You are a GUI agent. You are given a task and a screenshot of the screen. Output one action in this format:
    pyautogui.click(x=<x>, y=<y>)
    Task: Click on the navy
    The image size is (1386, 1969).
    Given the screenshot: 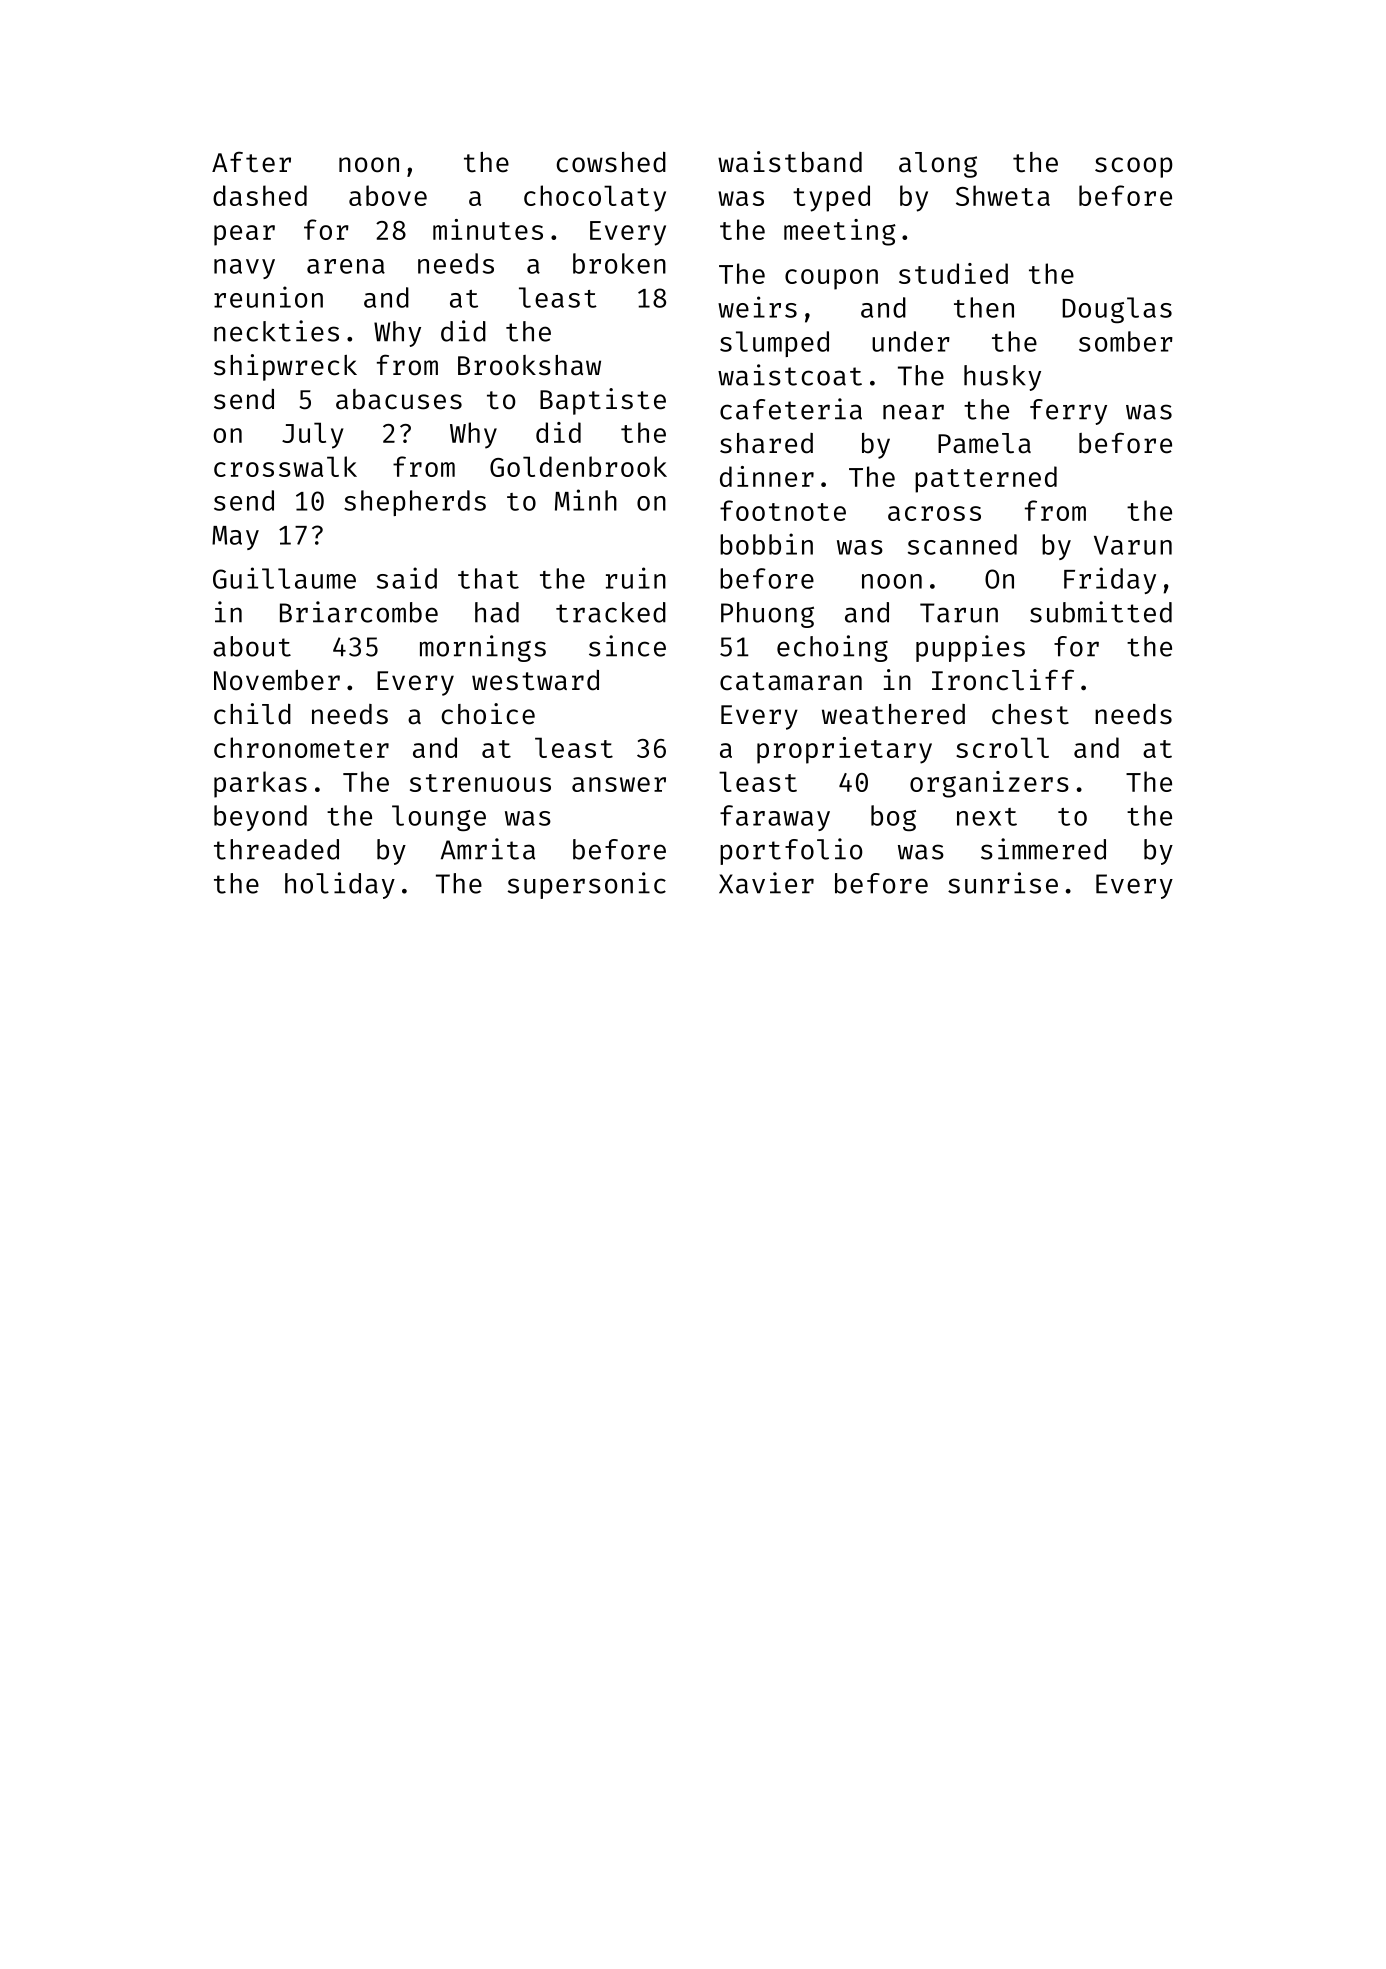 What is the action you would take?
    pyautogui.click(x=244, y=269)
